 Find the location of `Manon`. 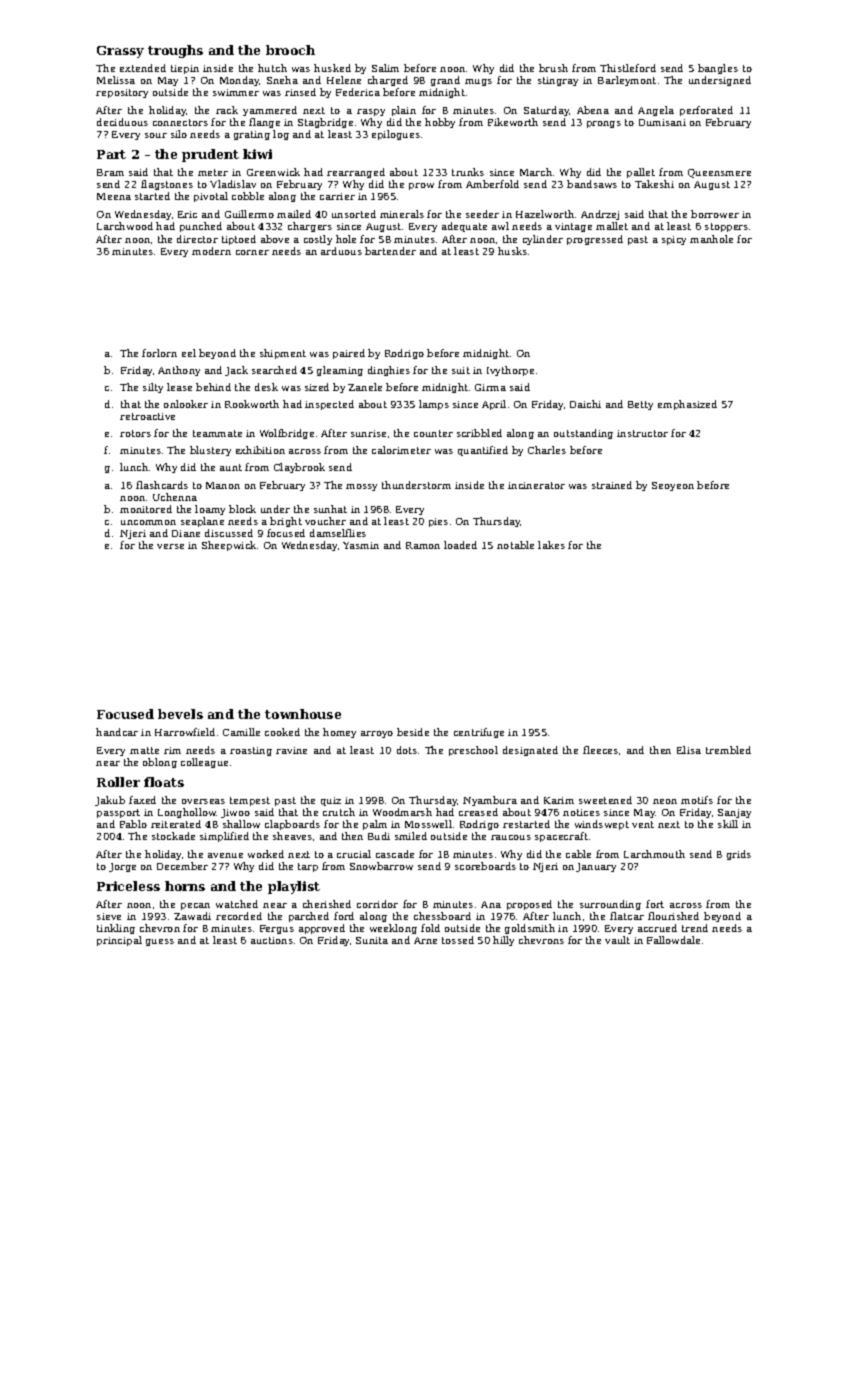

Manon is located at coordinates (223, 485).
